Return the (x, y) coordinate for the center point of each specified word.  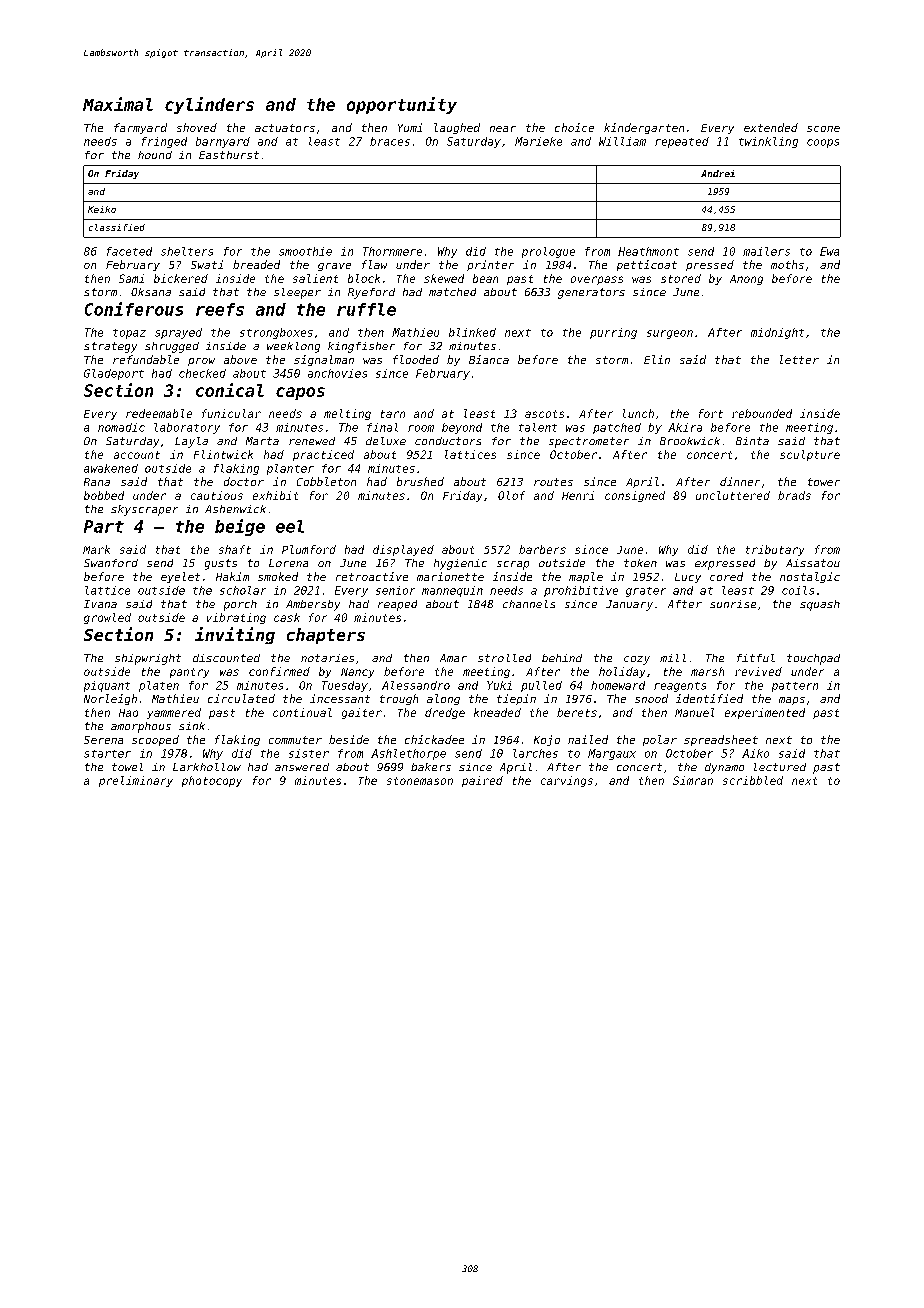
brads (794, 495)
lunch (638, 413)
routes (553, 482)
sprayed (178, 333)
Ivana (100, 604)
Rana (97, 482)
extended (771, 127)
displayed (403, 550)
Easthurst (229, 155)
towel (127, 767)
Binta (752, 441)
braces (390, 141)
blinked (472, 332)
